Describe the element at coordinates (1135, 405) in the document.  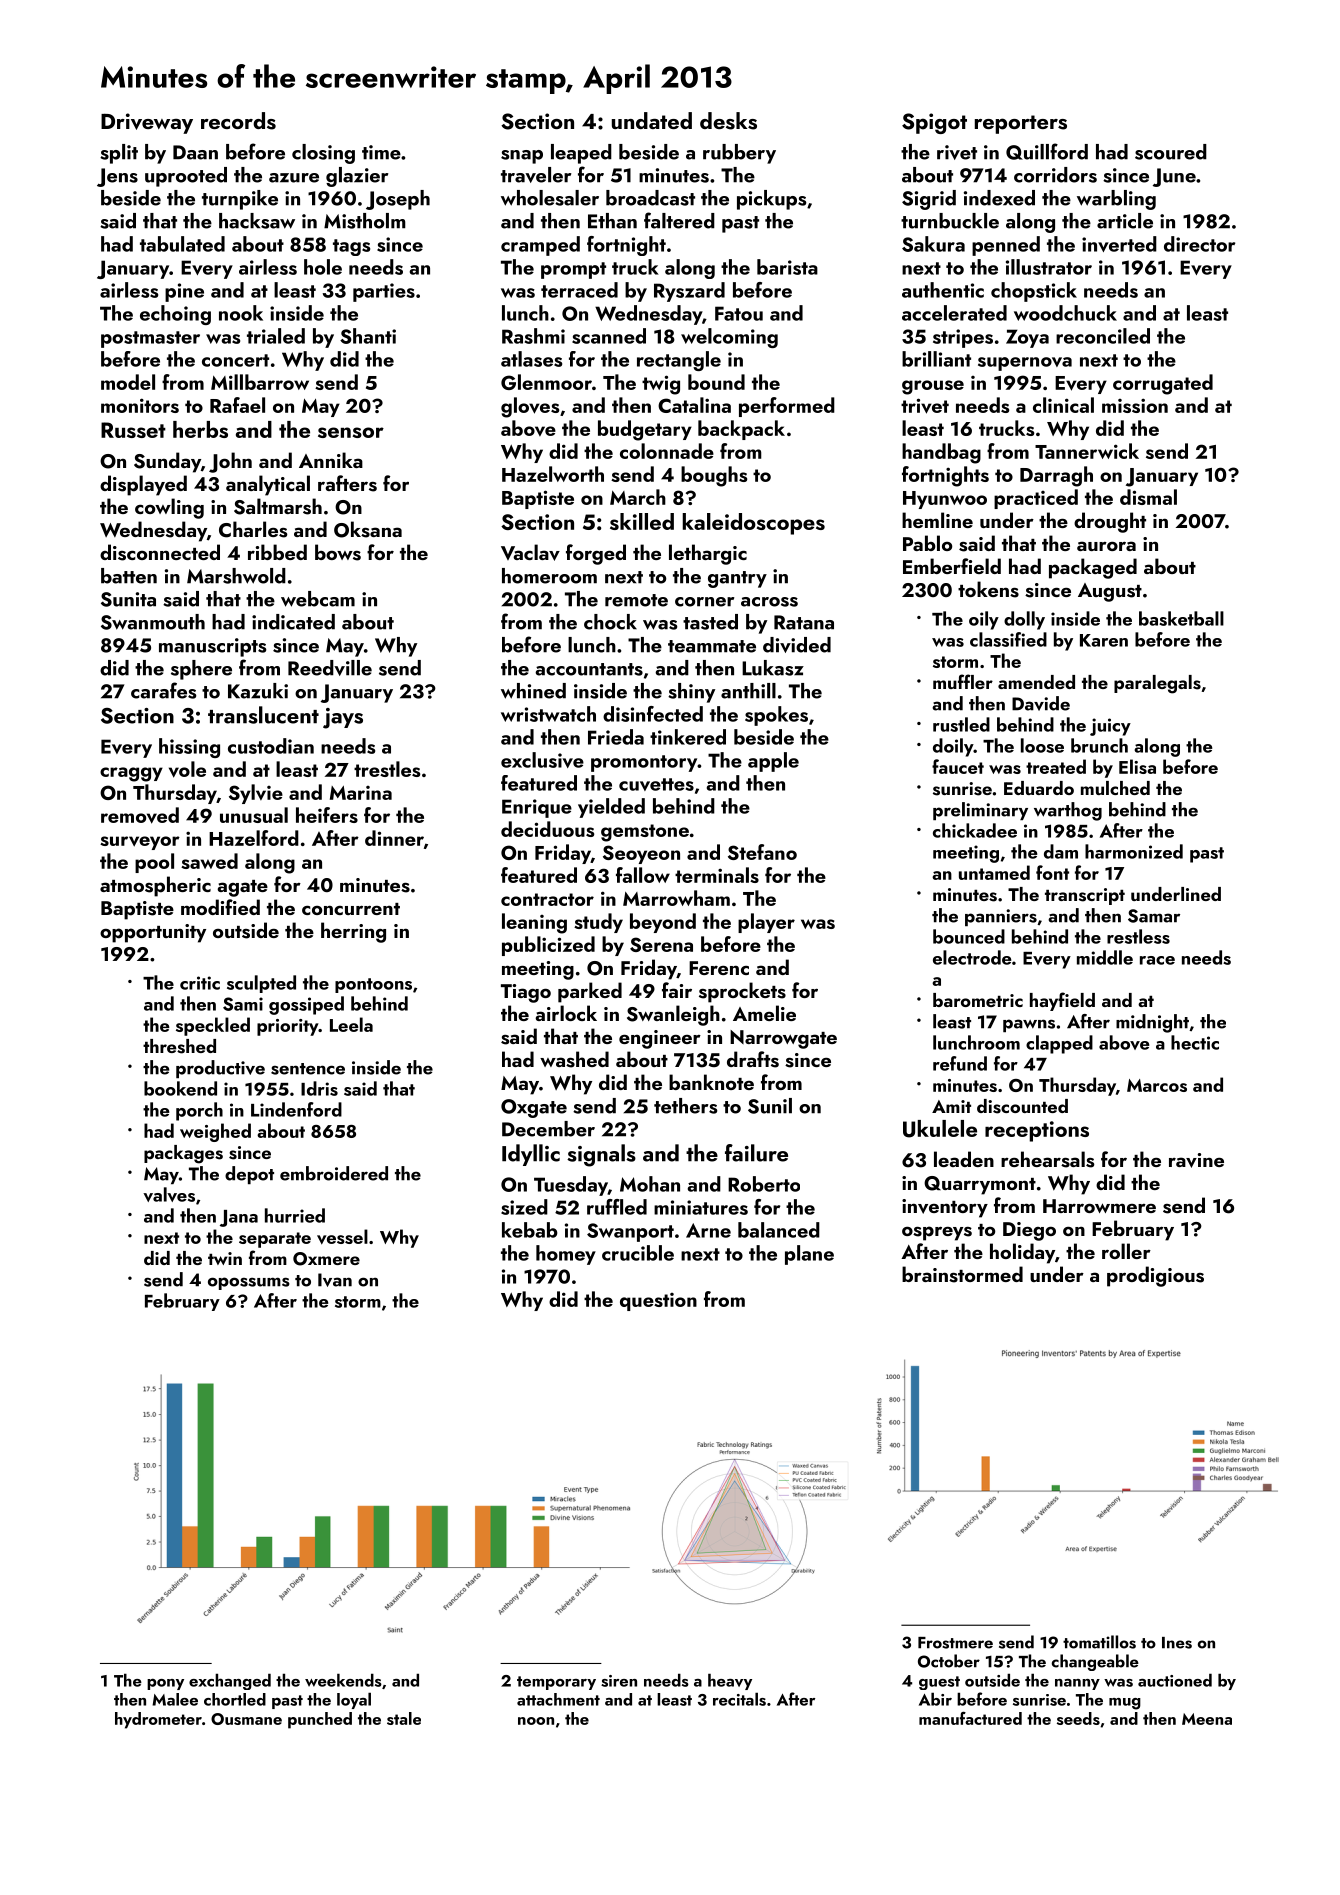
I see `mission` at that location.
